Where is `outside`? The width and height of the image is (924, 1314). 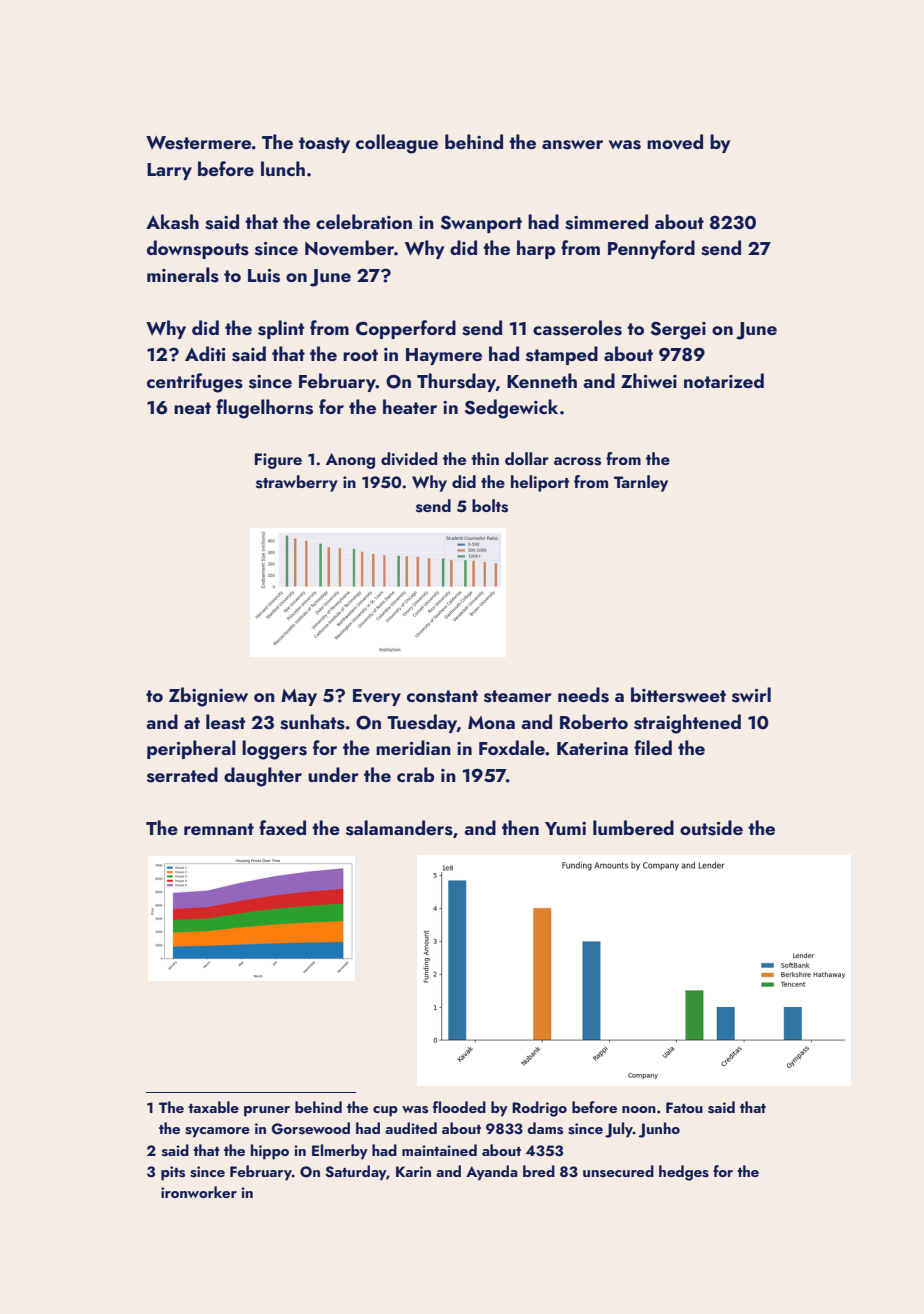 outside is located at coordinates (711, 828).
